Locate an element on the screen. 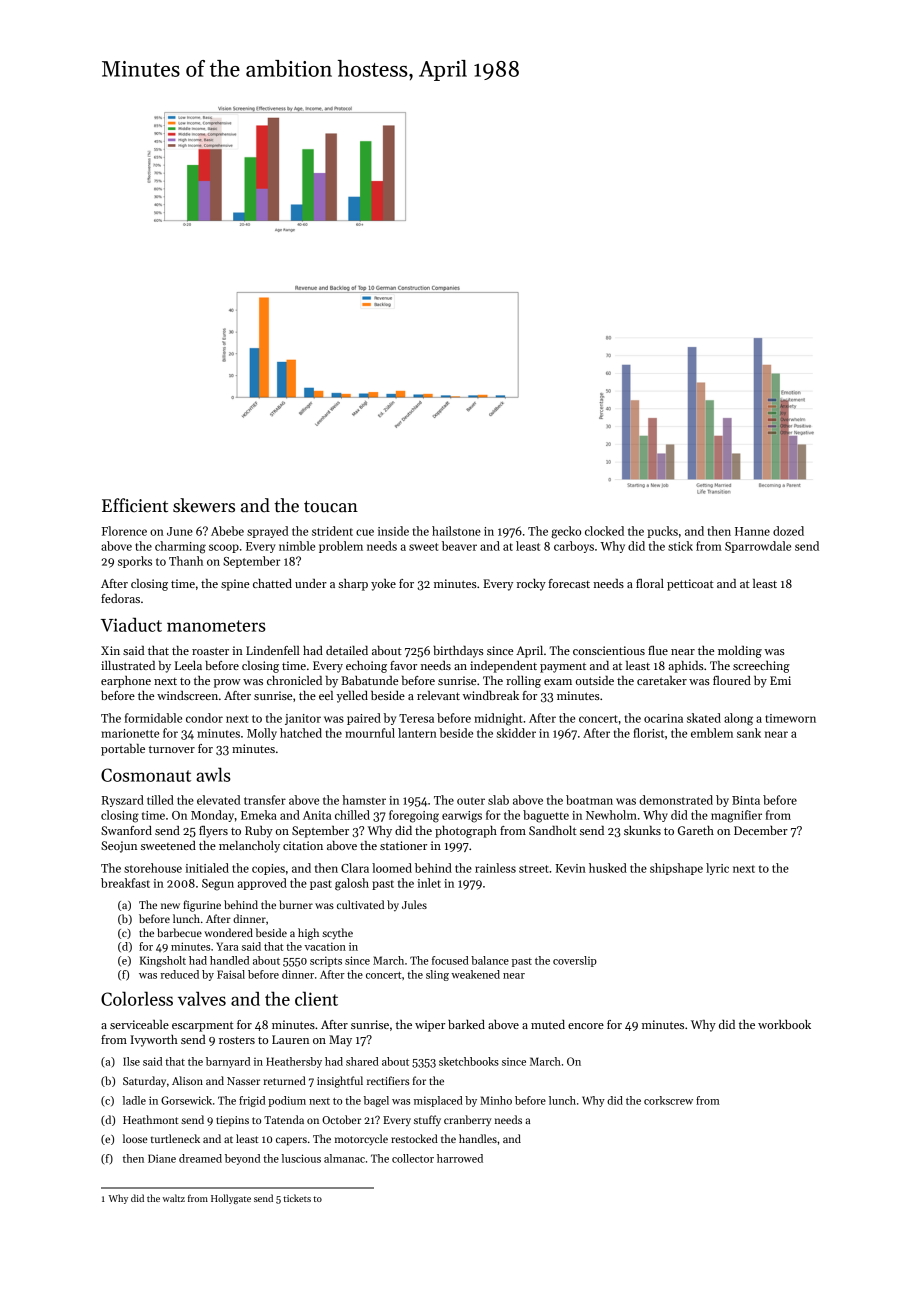  harrowed is located at coordinates (460, 1158).
